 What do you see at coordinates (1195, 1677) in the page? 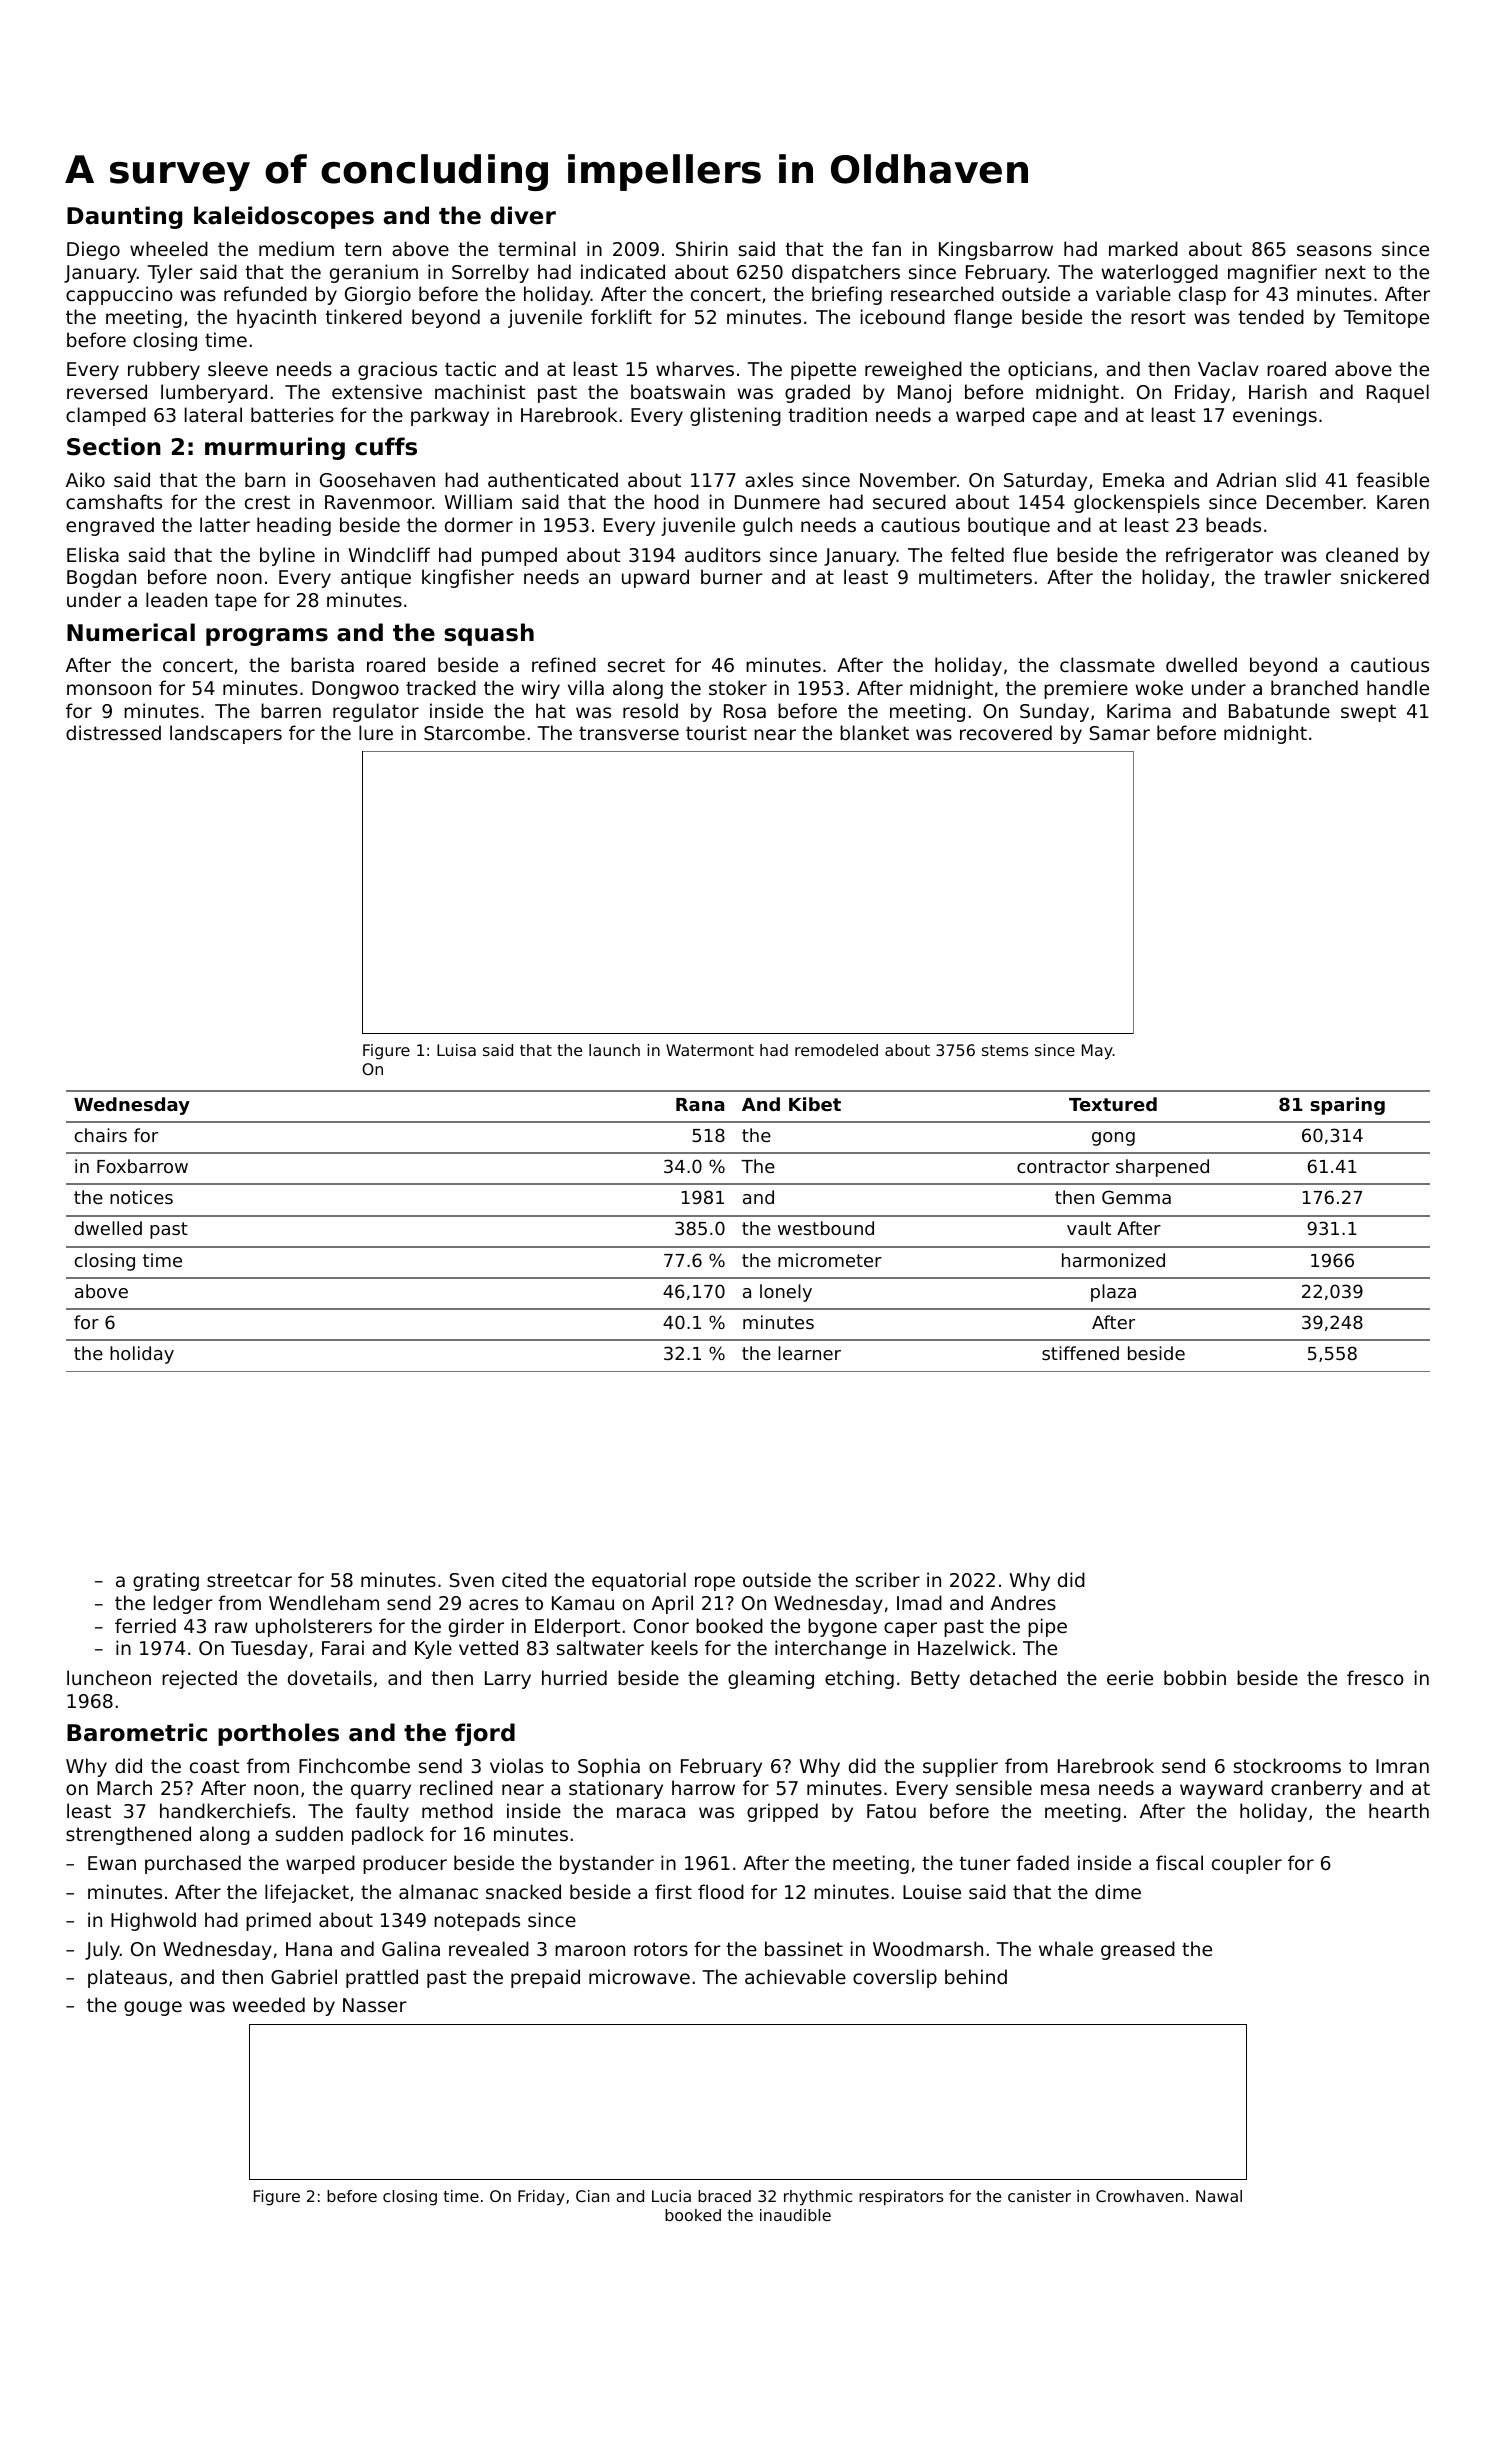
I see `bobbin` at bounding box center [1195, 1677].
